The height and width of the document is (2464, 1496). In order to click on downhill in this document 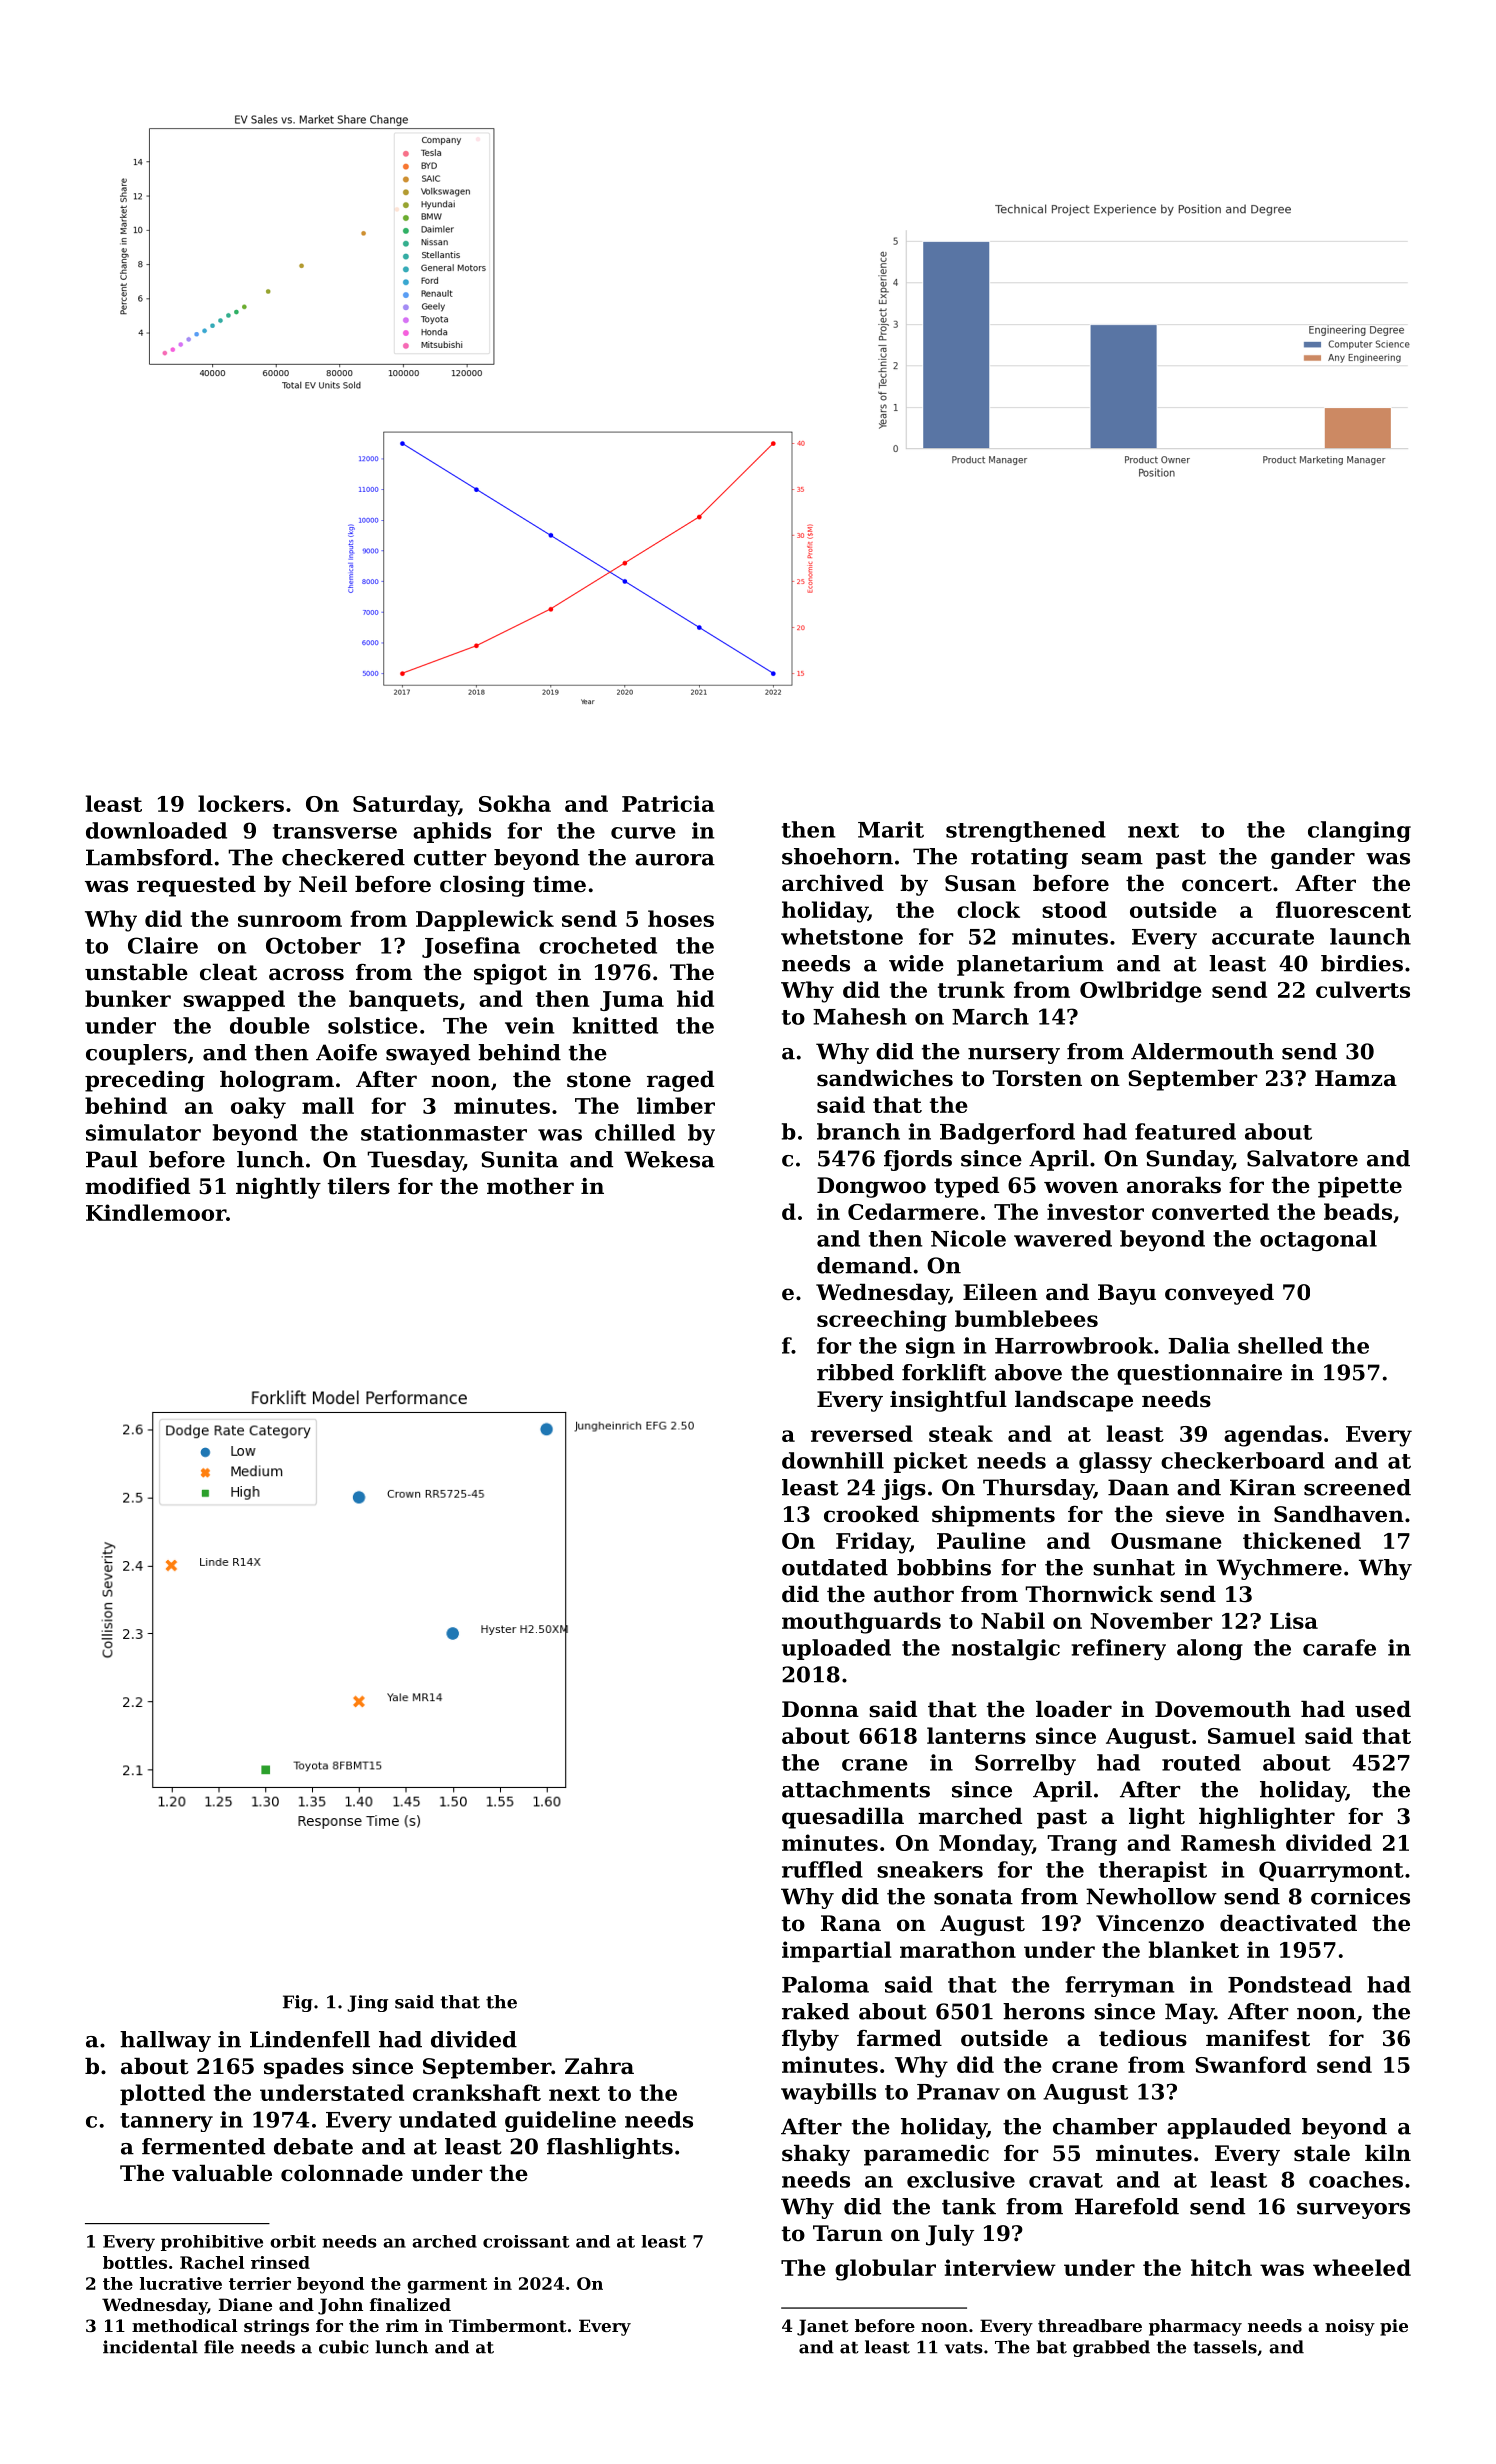, I will do `click(833, 1460)`.
